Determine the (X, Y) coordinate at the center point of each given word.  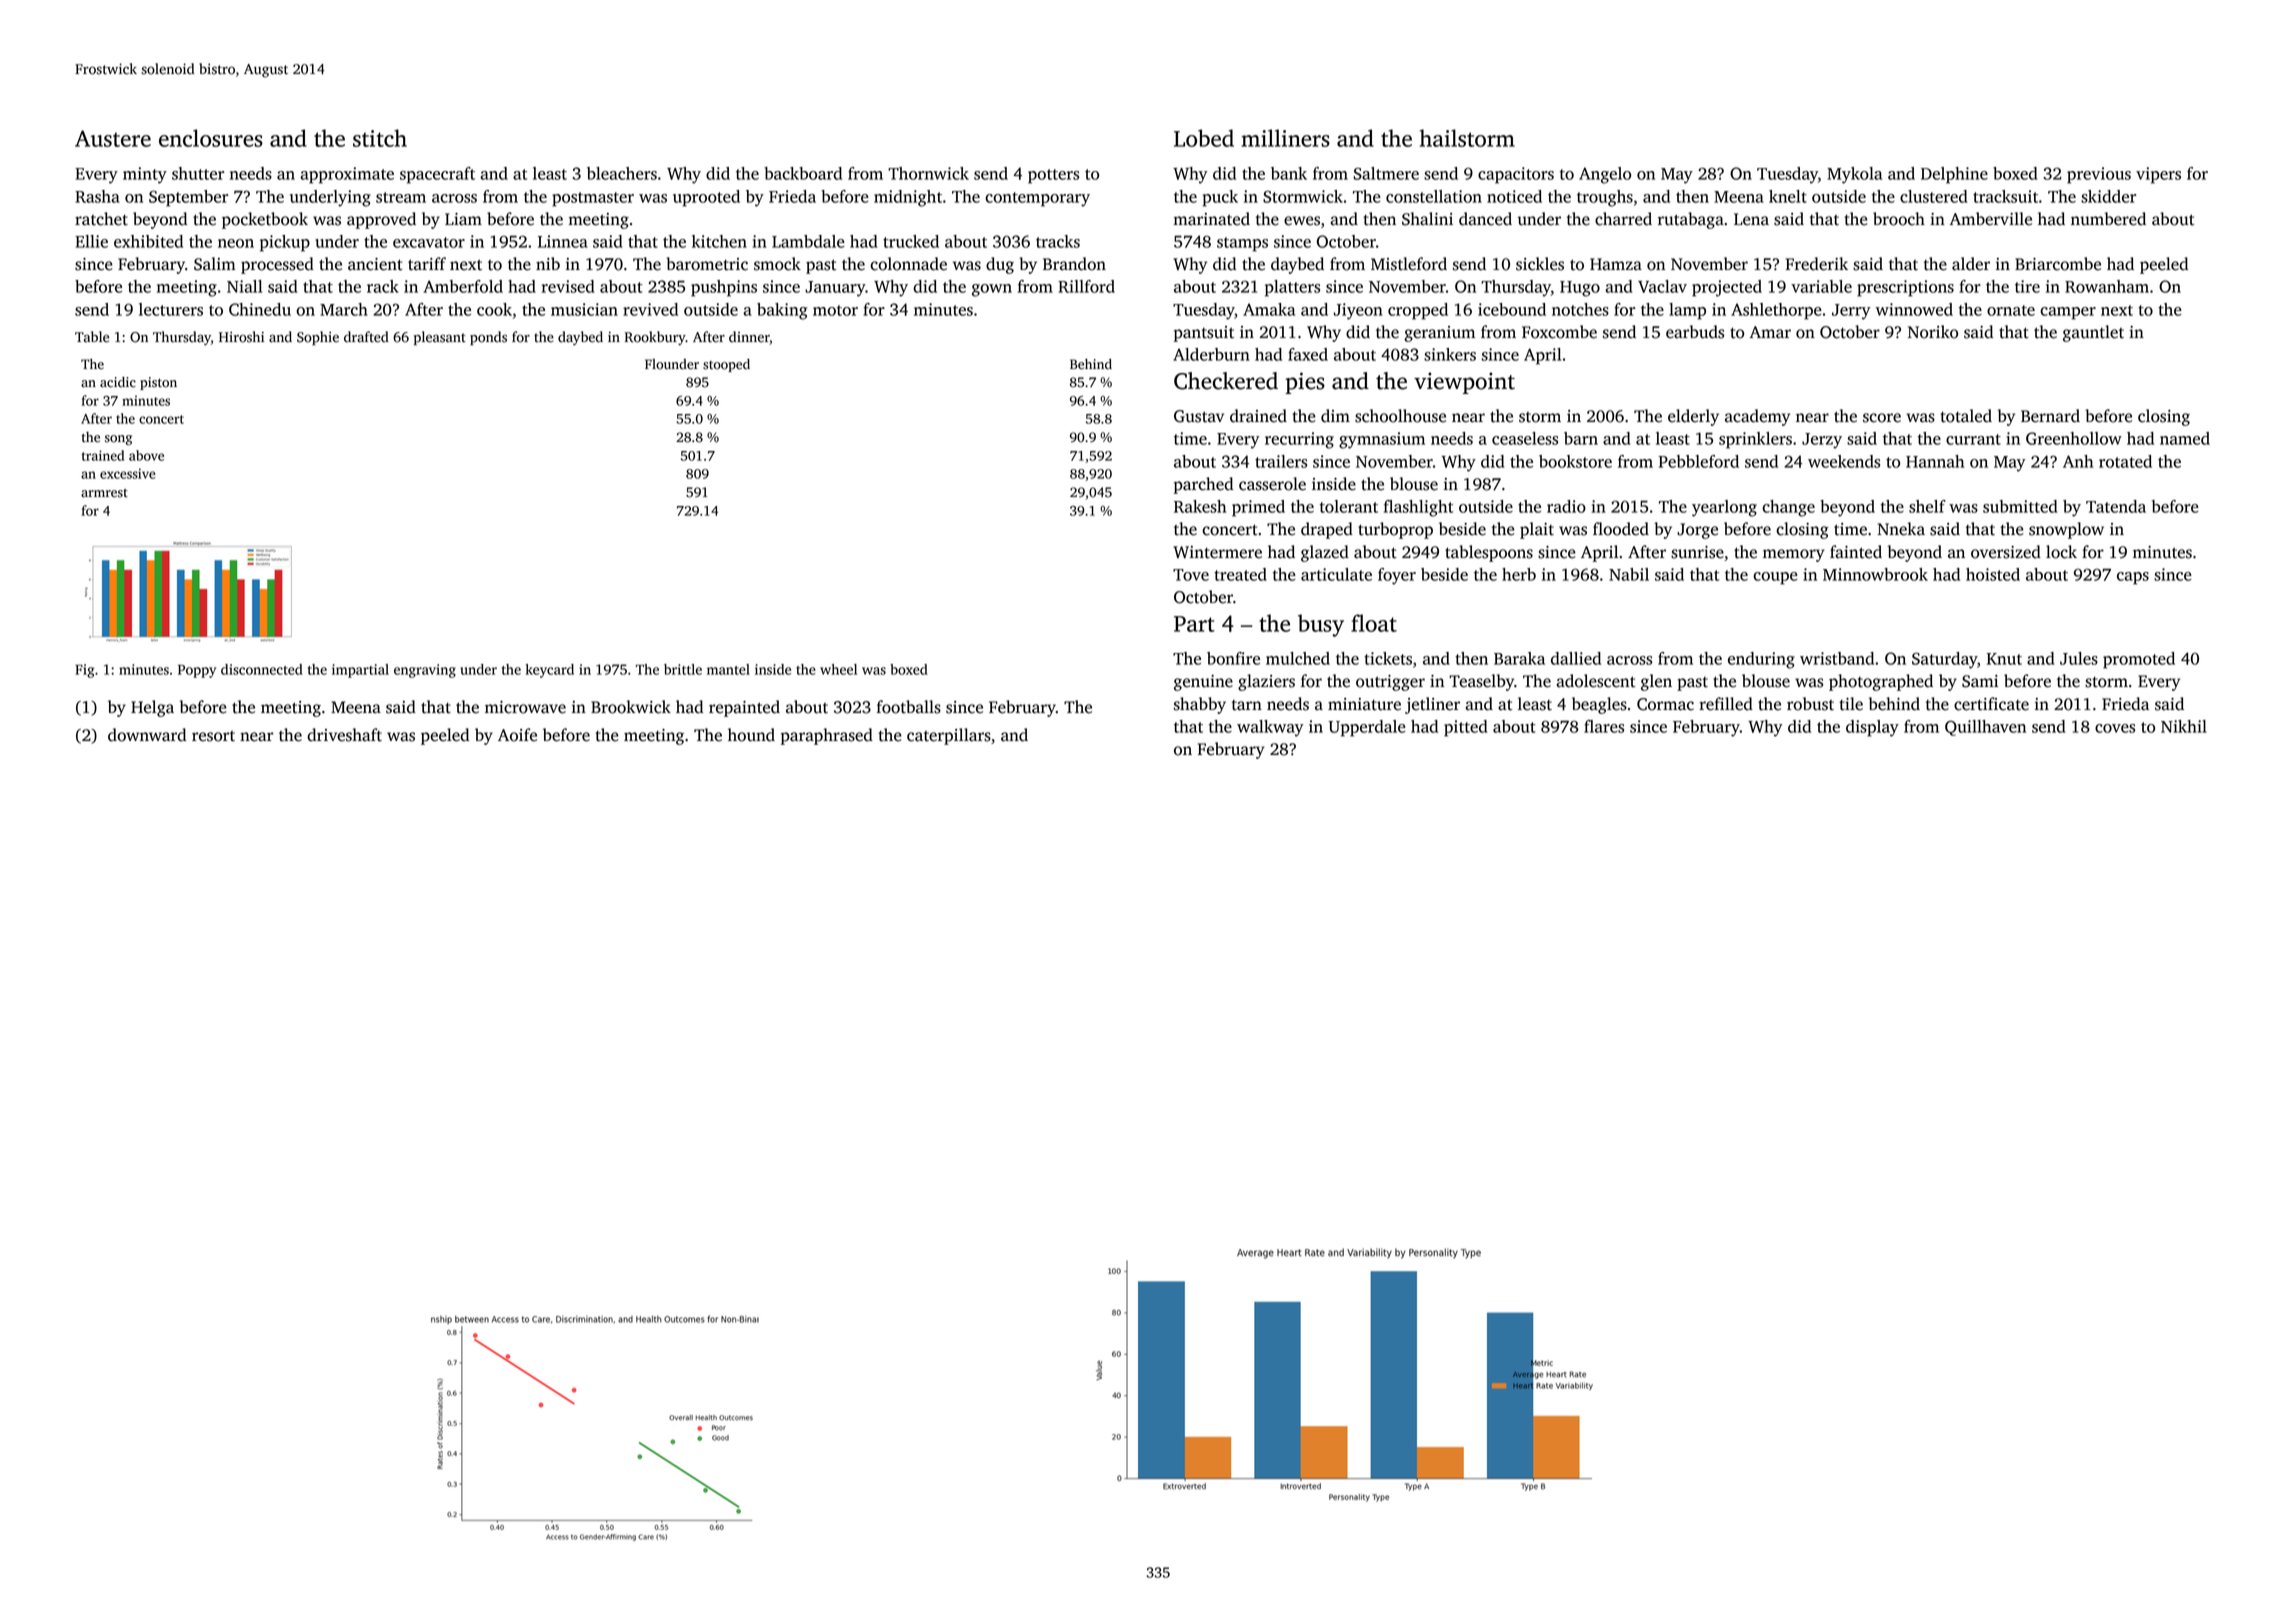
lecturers (171, 309)
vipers (2158, 175)
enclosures (211, 138)
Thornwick (928, 173)
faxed (1308, 354)
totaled (1966, 416)
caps (2133, 578)
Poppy (197, 671)
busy (1321, 625)
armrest (104, 493)
